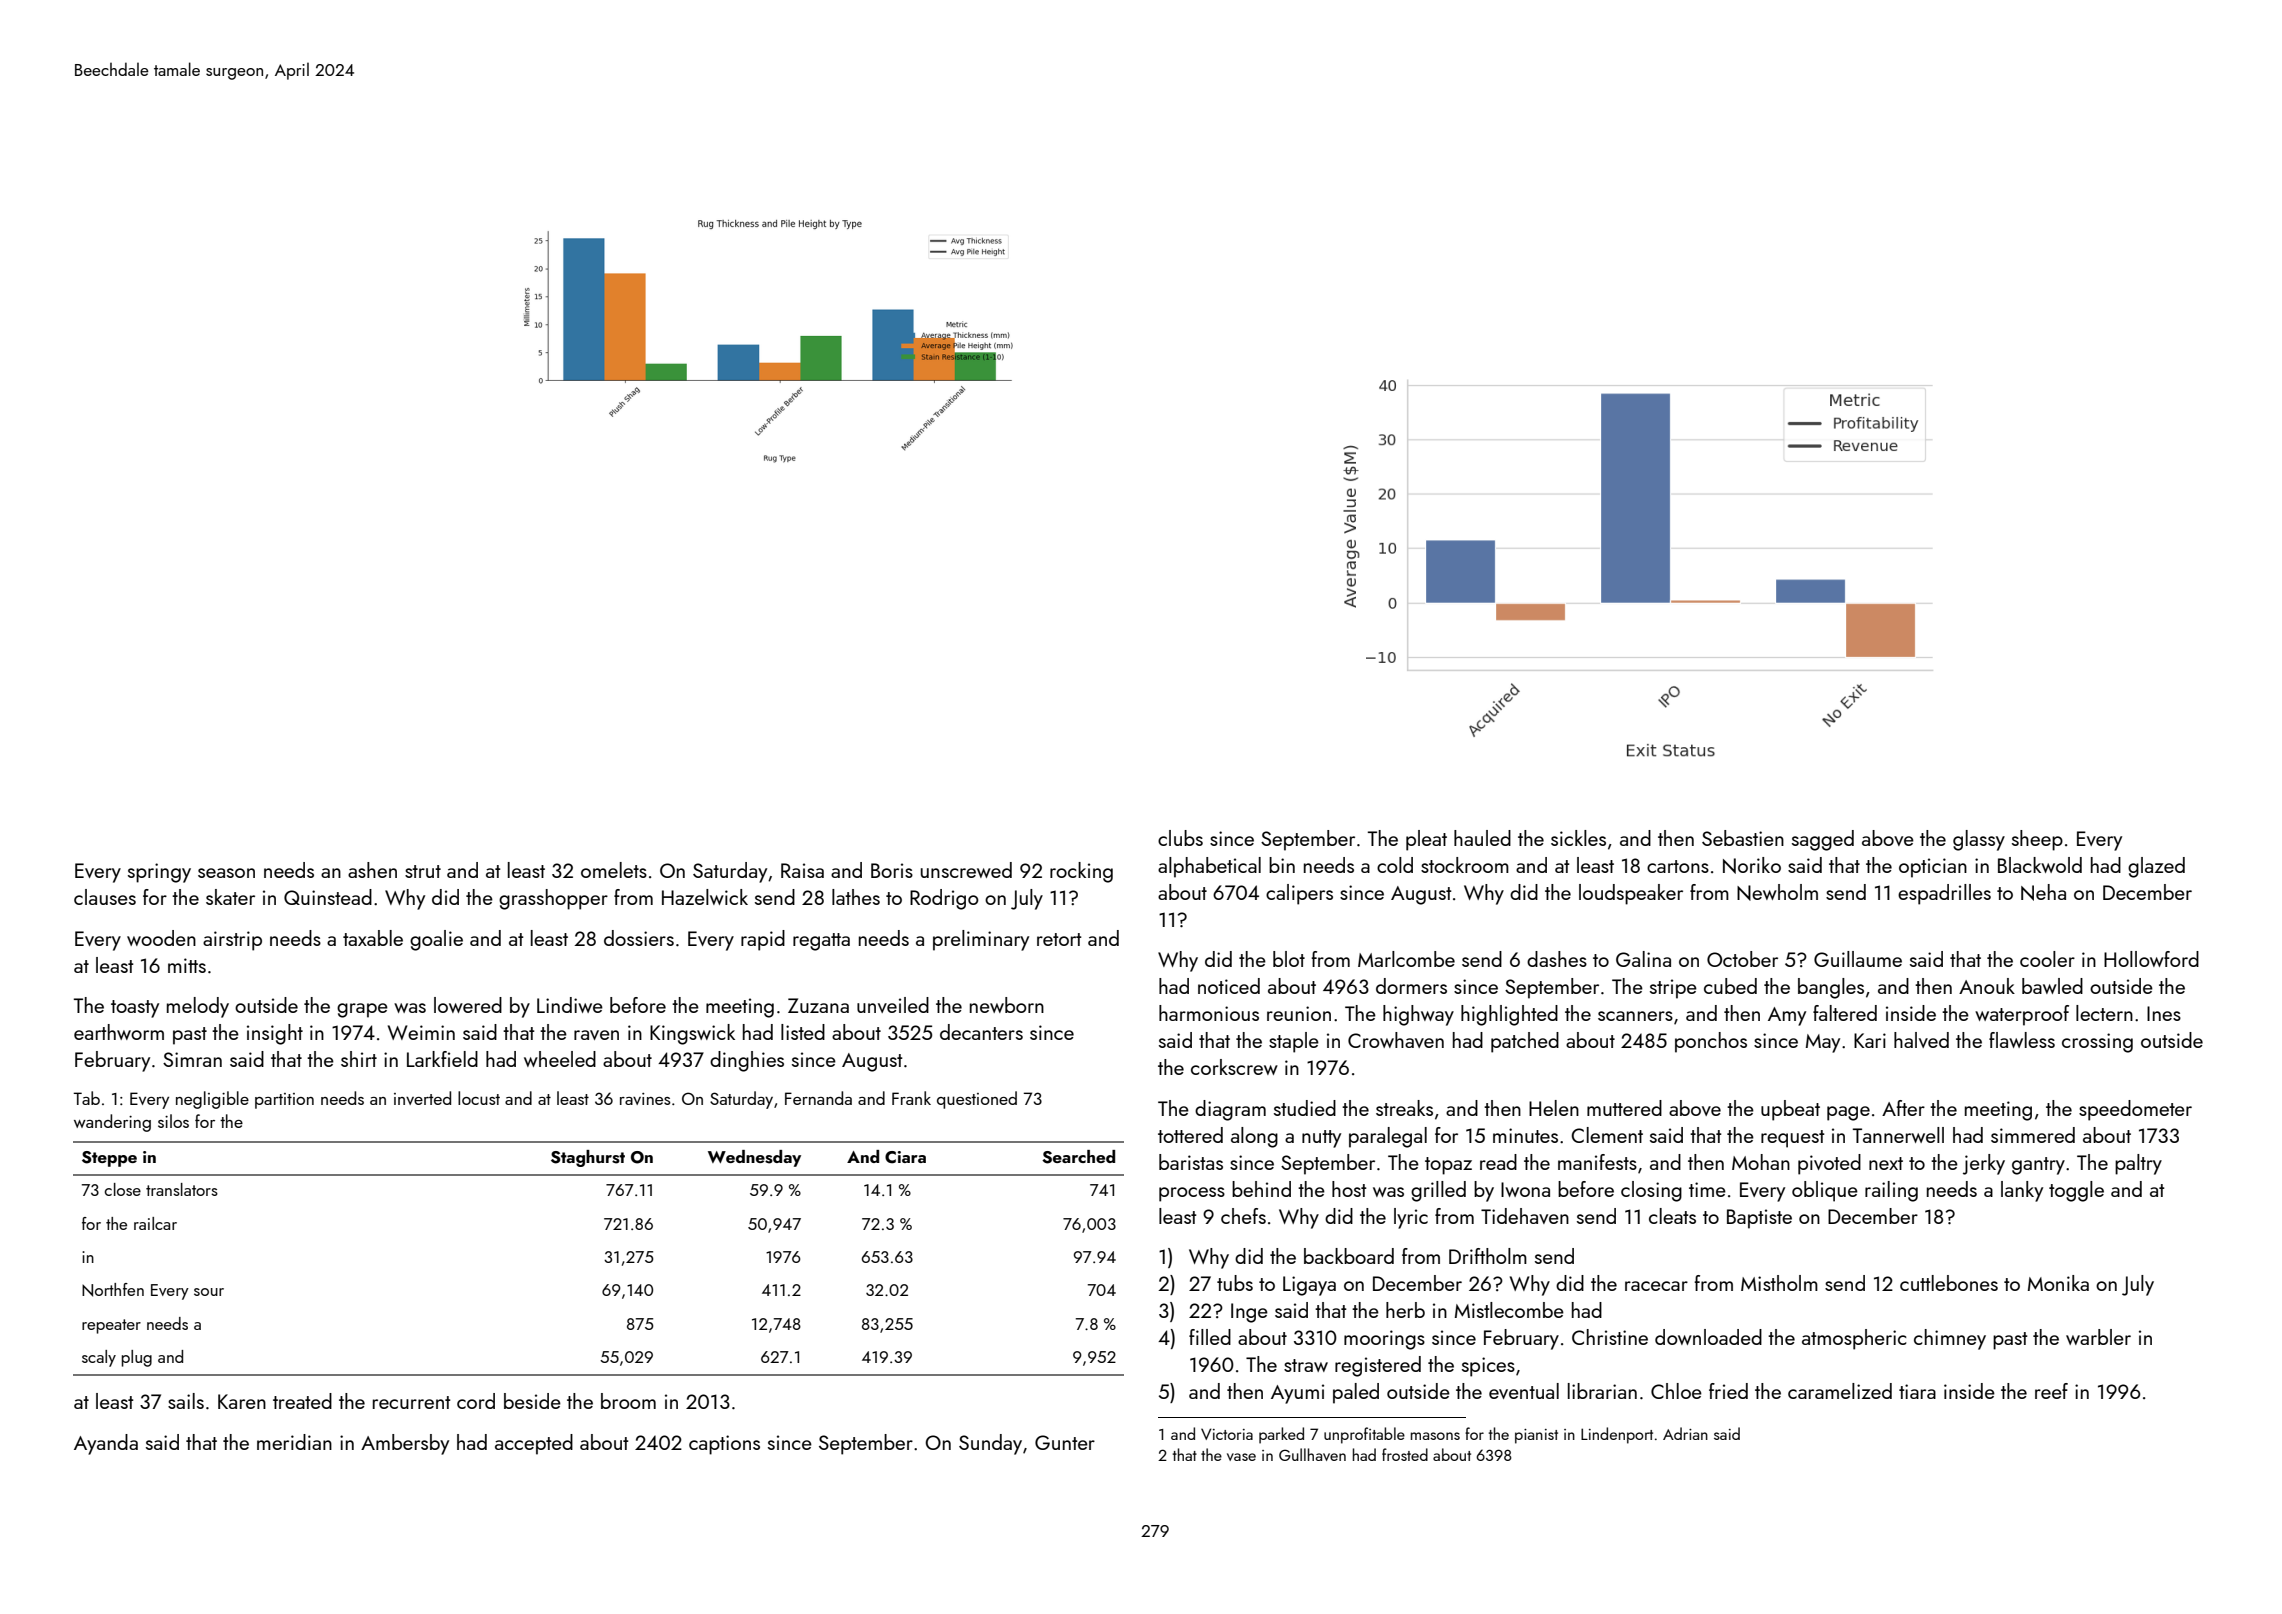 This screenshot has width=2282, height=1614. Describe the element at coordinates (1209, 1013) in the screenshot. I see `harmonious` at that location.
